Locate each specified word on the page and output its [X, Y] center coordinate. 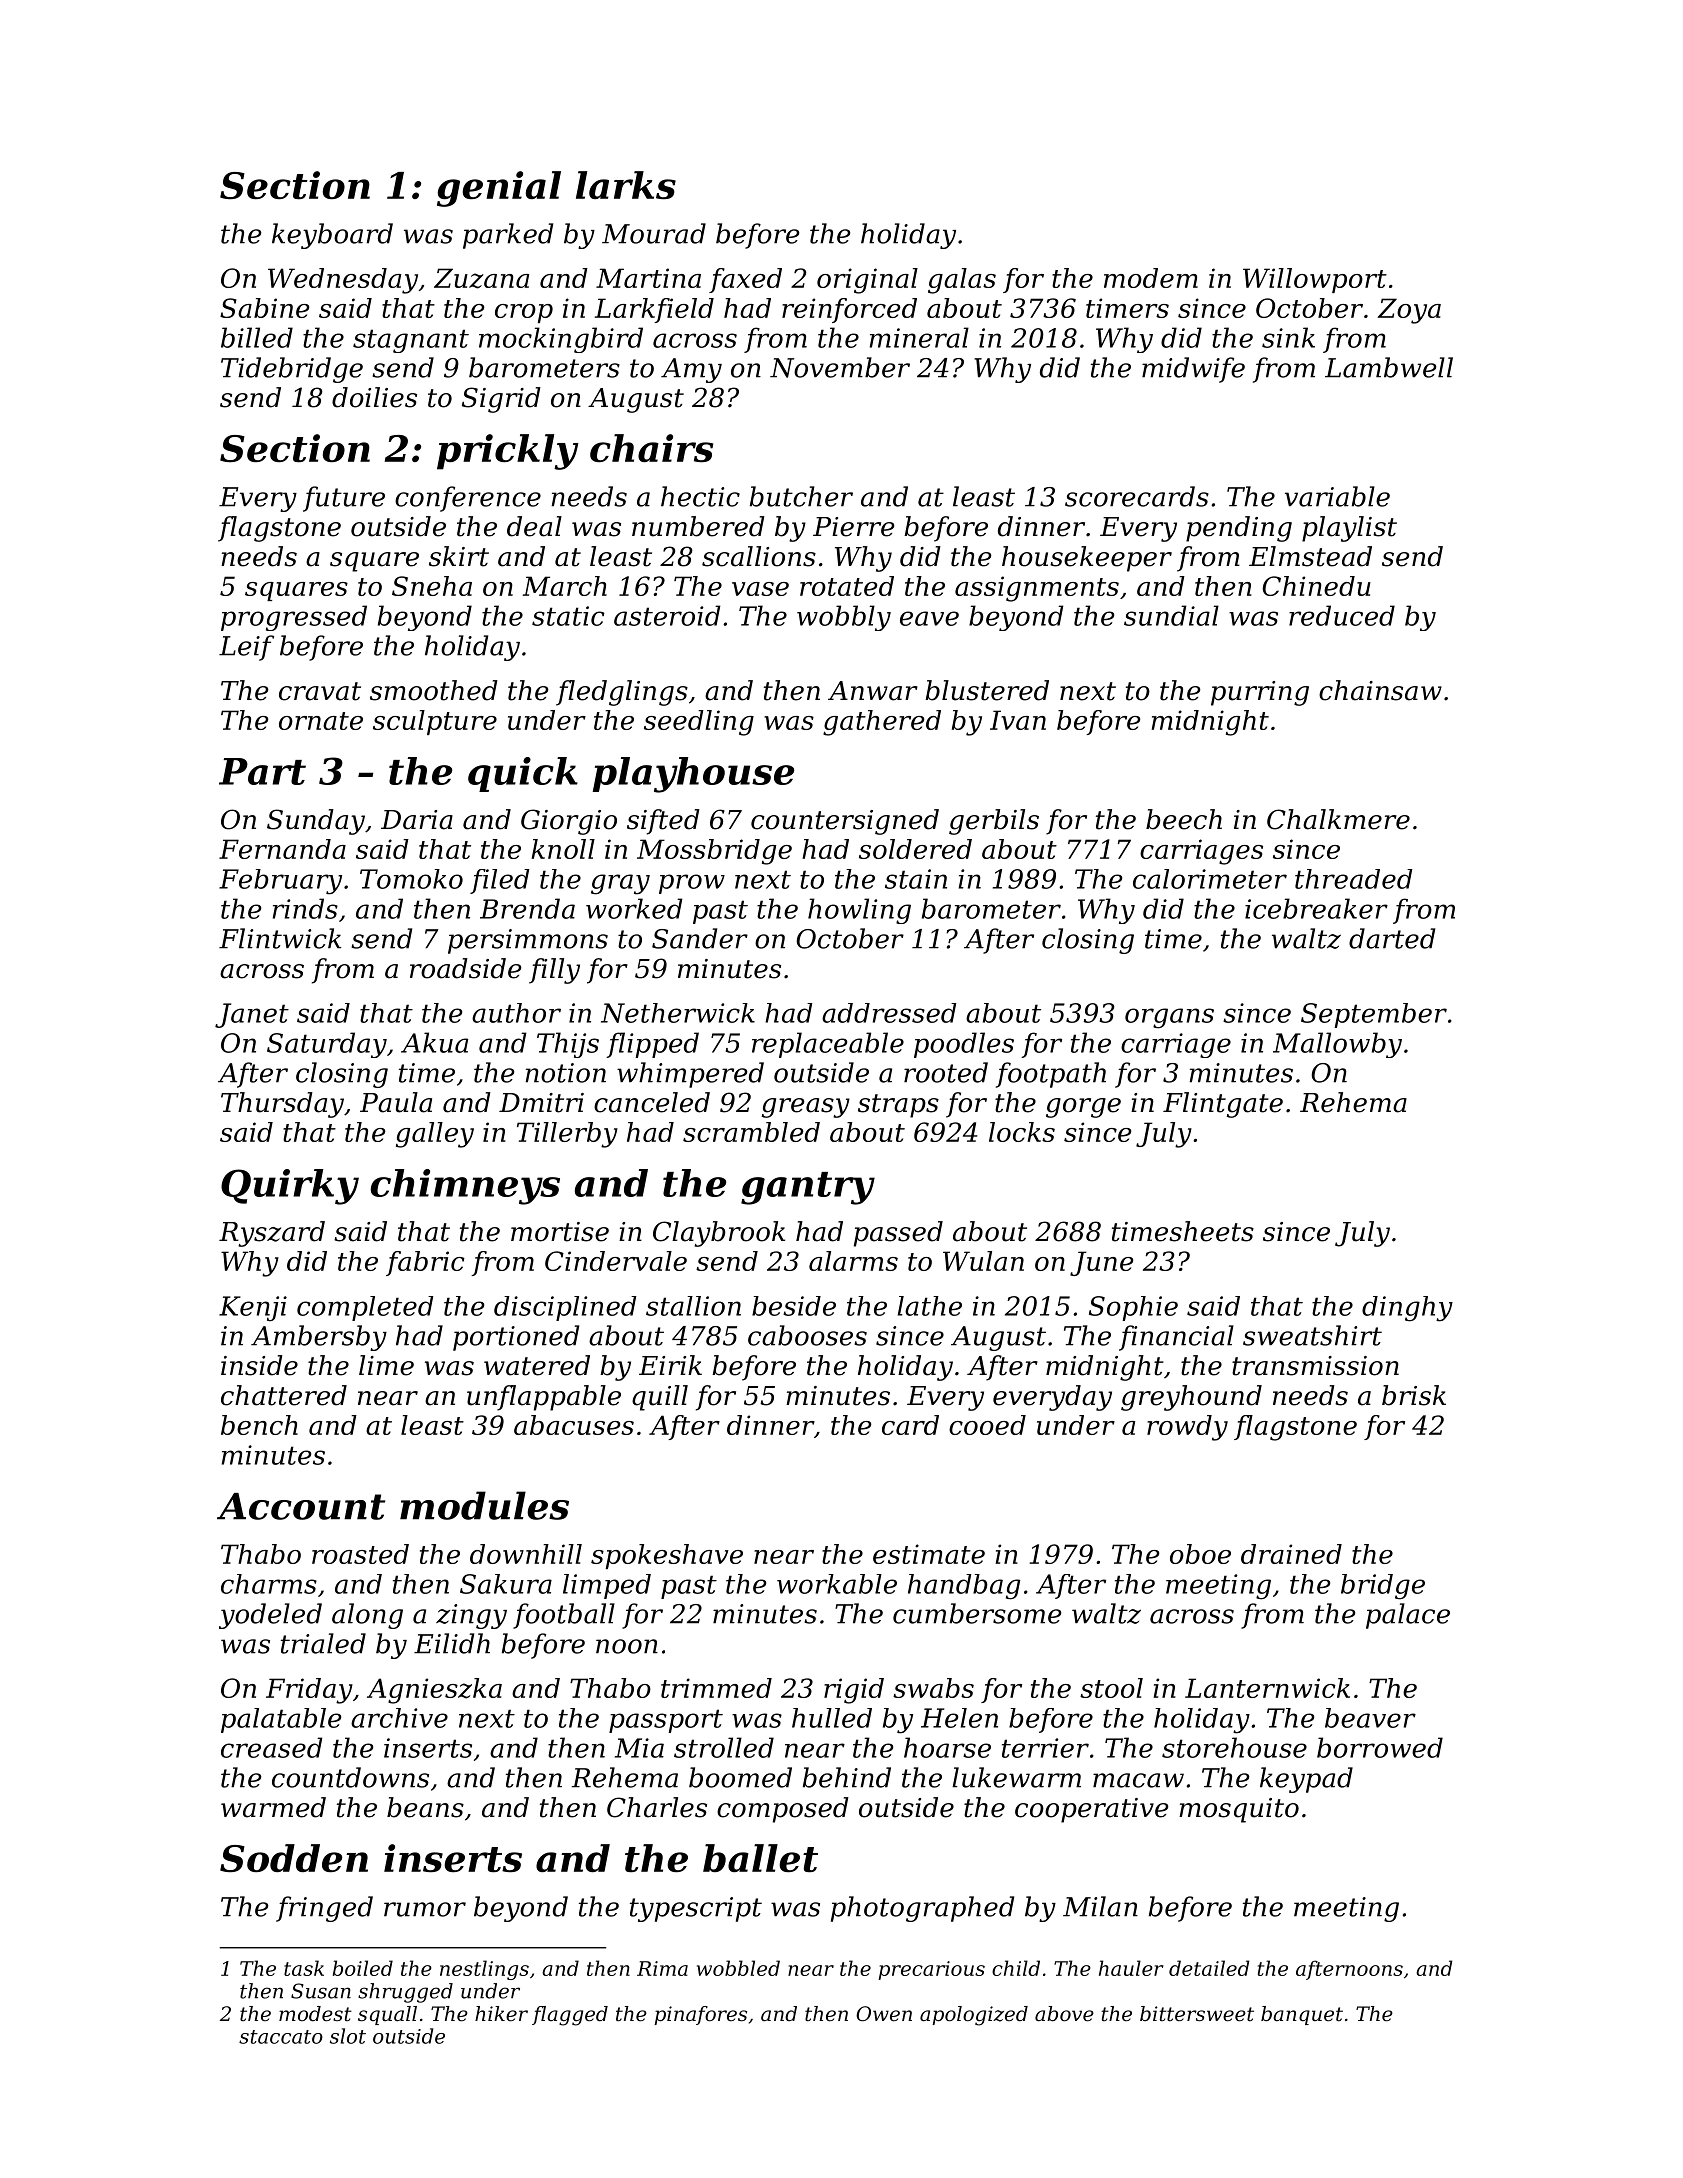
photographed [922, 1909]
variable [1337, 496]
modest [315, 2014]
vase [760, 589]
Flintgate [1223, 1105]
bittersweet [1197, 2014]
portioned [516, 1338]
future [344, 499]
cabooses [807, 1335]
